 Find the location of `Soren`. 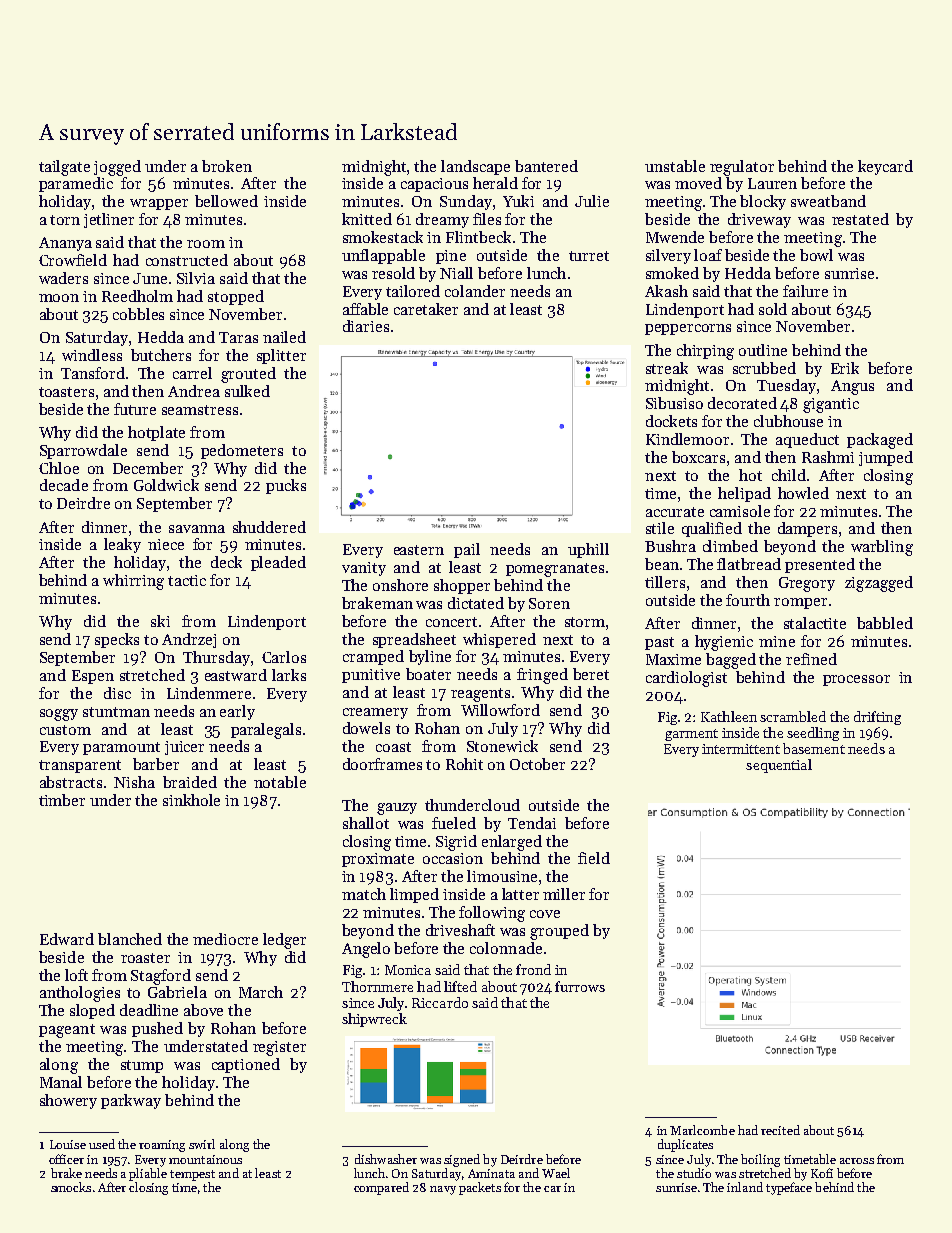

Soren is located at coordinates (549, 603).
